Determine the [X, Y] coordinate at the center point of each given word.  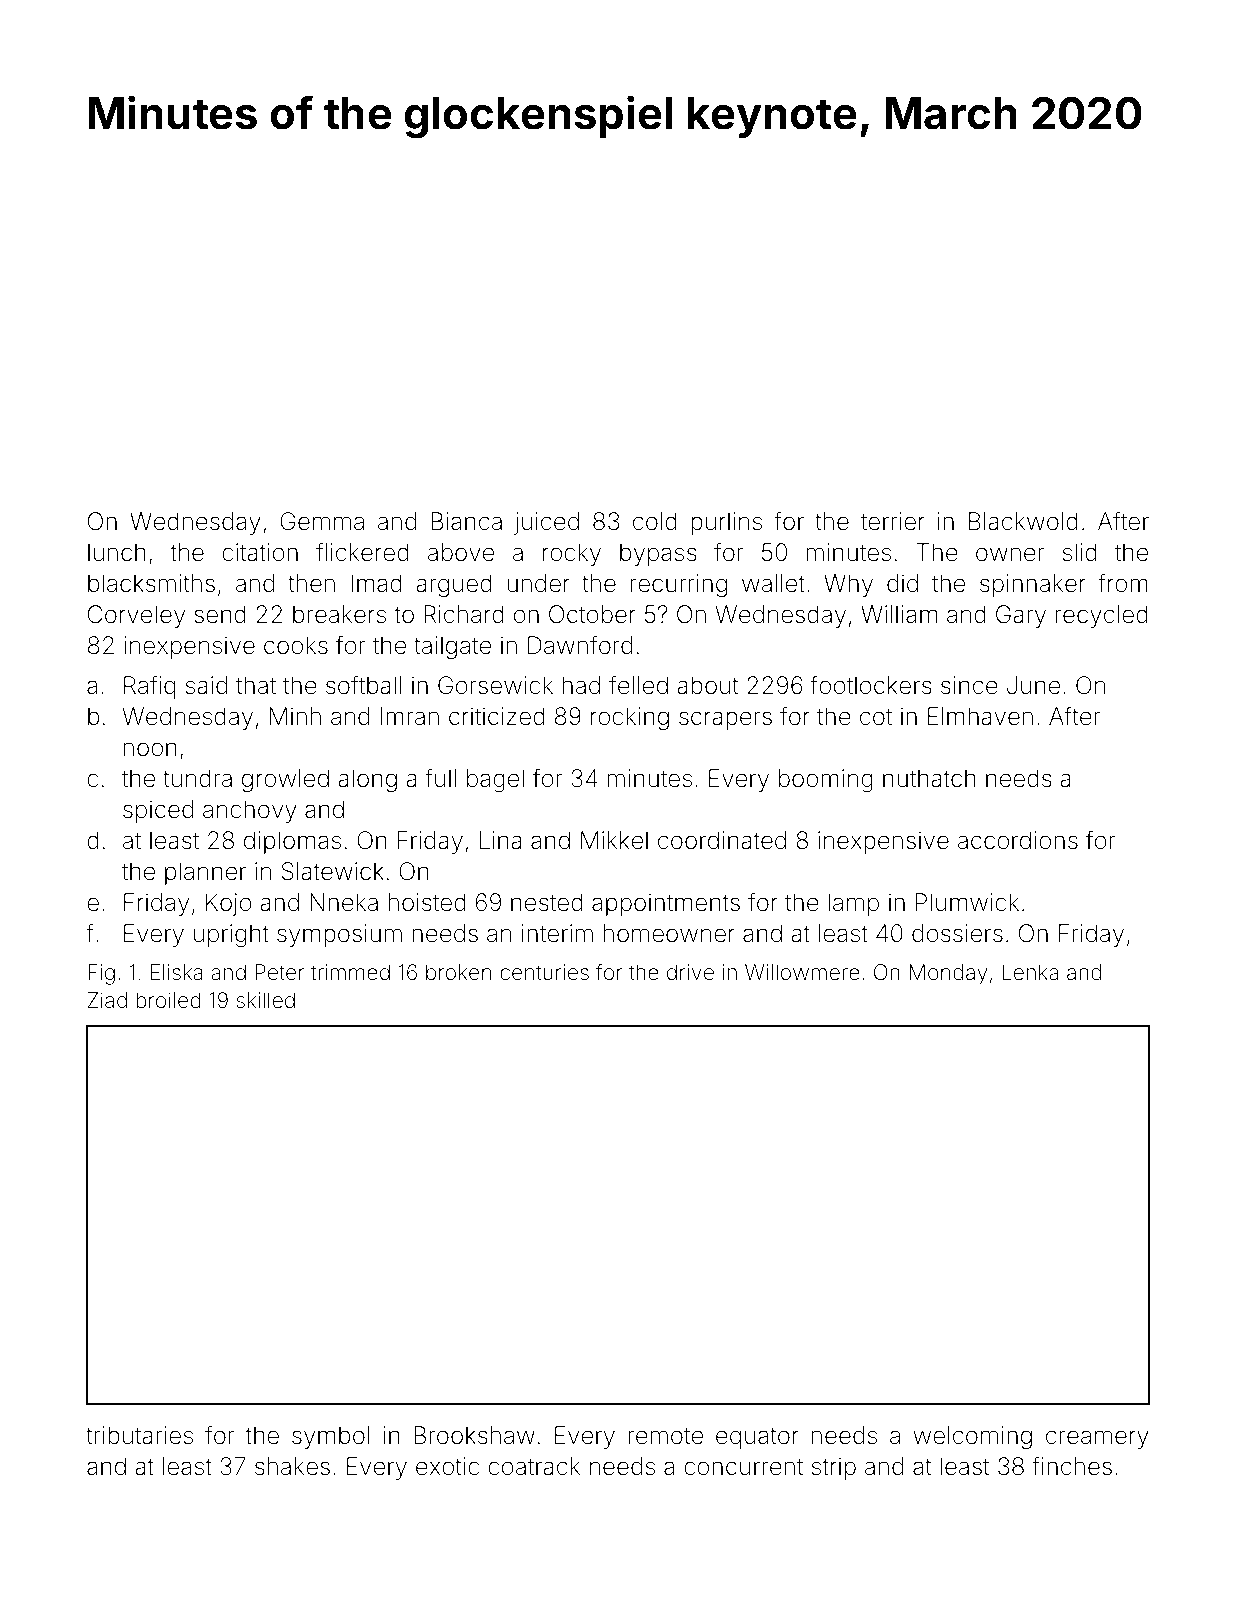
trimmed [350, 972]
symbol [330, 1437]
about [707, 685]
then [311, 583]
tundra [197, 778]
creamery [1097, 1439]
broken [458, 972]
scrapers [725, 720]
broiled [168, 1000]
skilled [266, 1000]
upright [231, 935]
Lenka [1030, 972]
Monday [949, 974]
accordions [1018, 840]
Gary [1021, 616]
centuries [544, 972]
